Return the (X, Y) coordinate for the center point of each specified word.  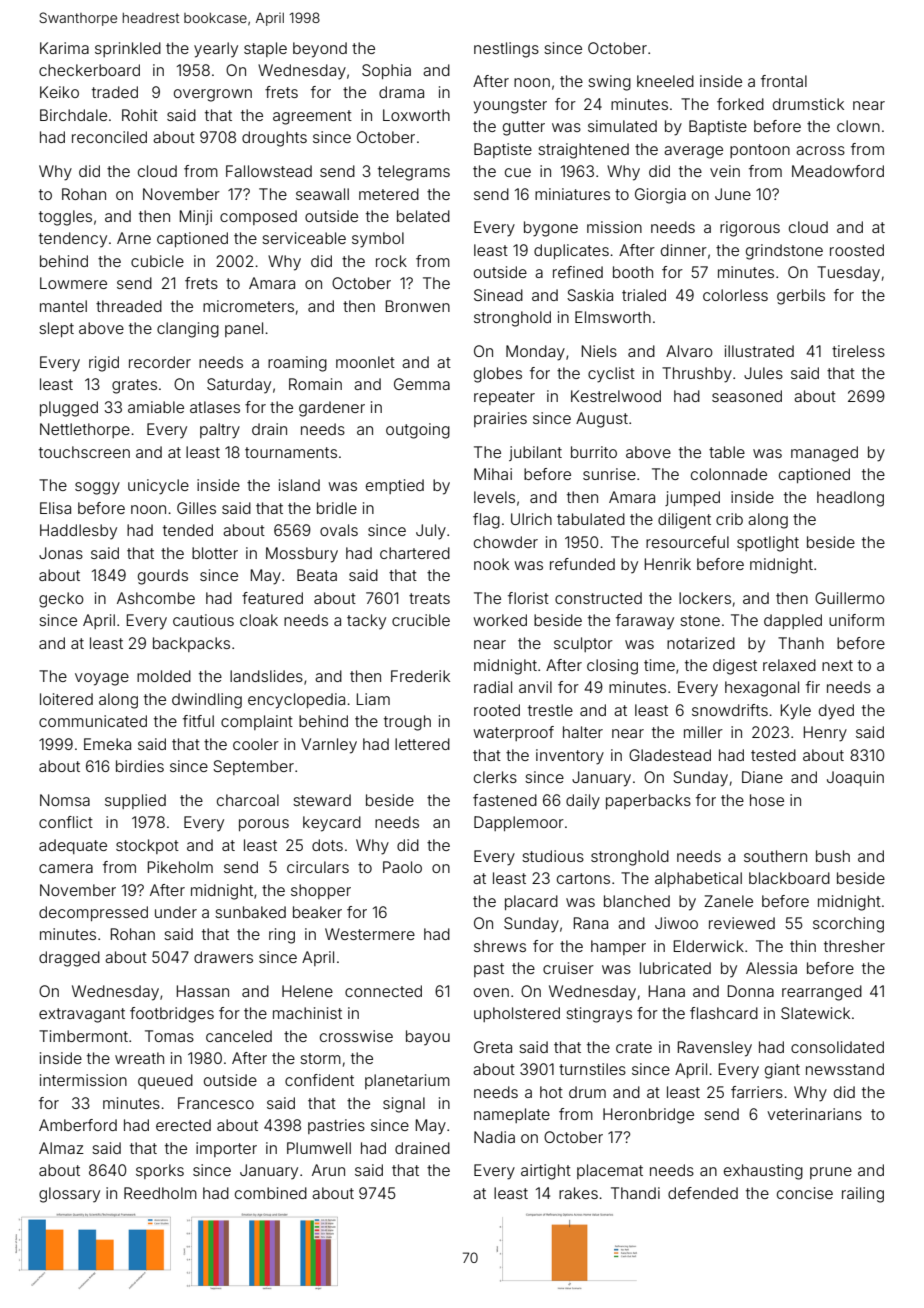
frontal (784, 81)
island (299, 485)
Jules (763, 373)
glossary (69, 1195)
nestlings (506, 50)
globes (498, 375)
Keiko (59, 92)
